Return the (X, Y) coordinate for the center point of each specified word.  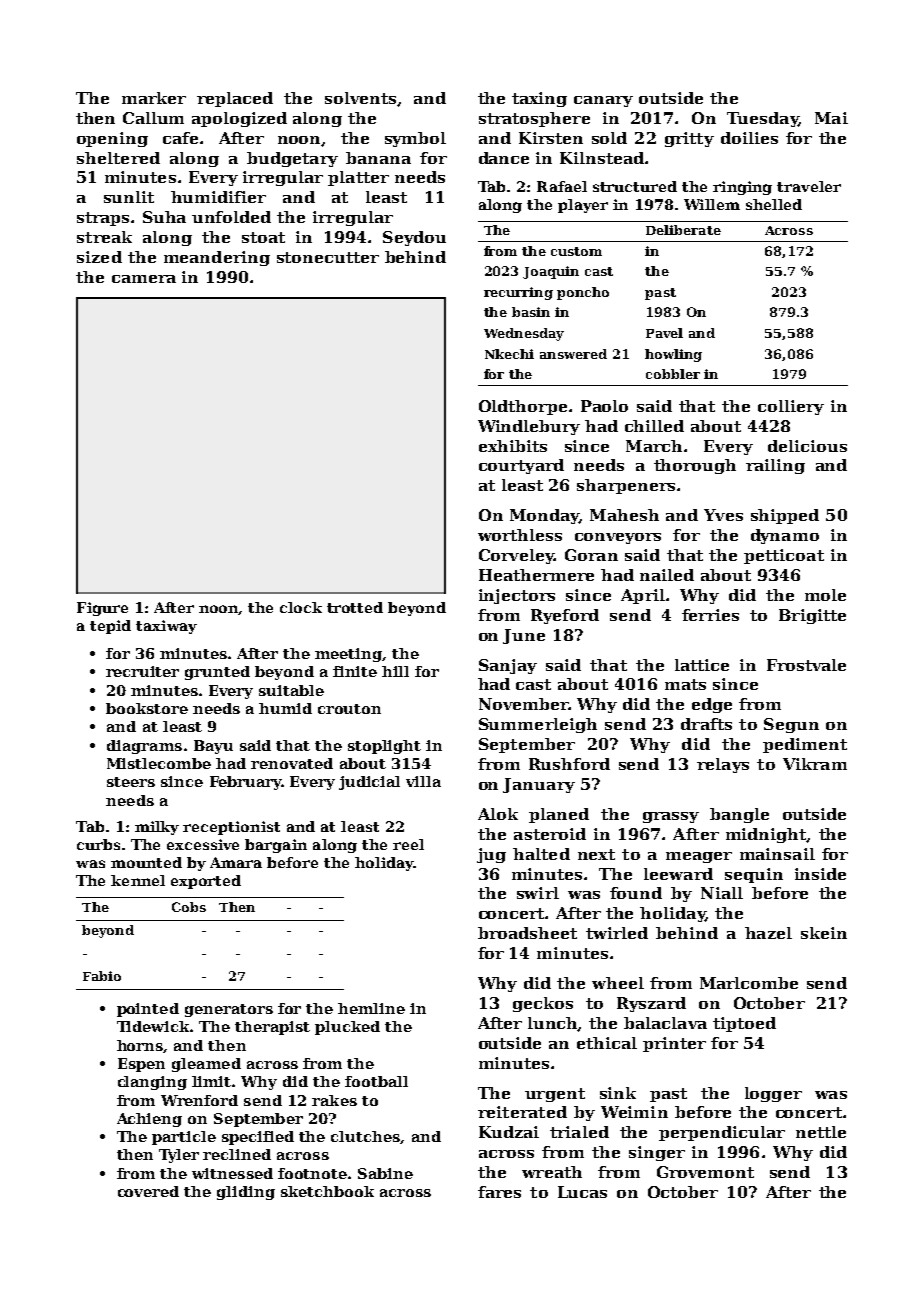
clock (301, 607)
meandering (217, 258)
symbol (415, 139)
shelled (774, 204)
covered (148, 1191)
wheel (618, 983)
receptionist (231, 828)
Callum (153, 118)
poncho (583, 293)
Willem (712, 204)
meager (699, 857)
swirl (538, 893)
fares (499, 1192)
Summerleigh (538, 725)
